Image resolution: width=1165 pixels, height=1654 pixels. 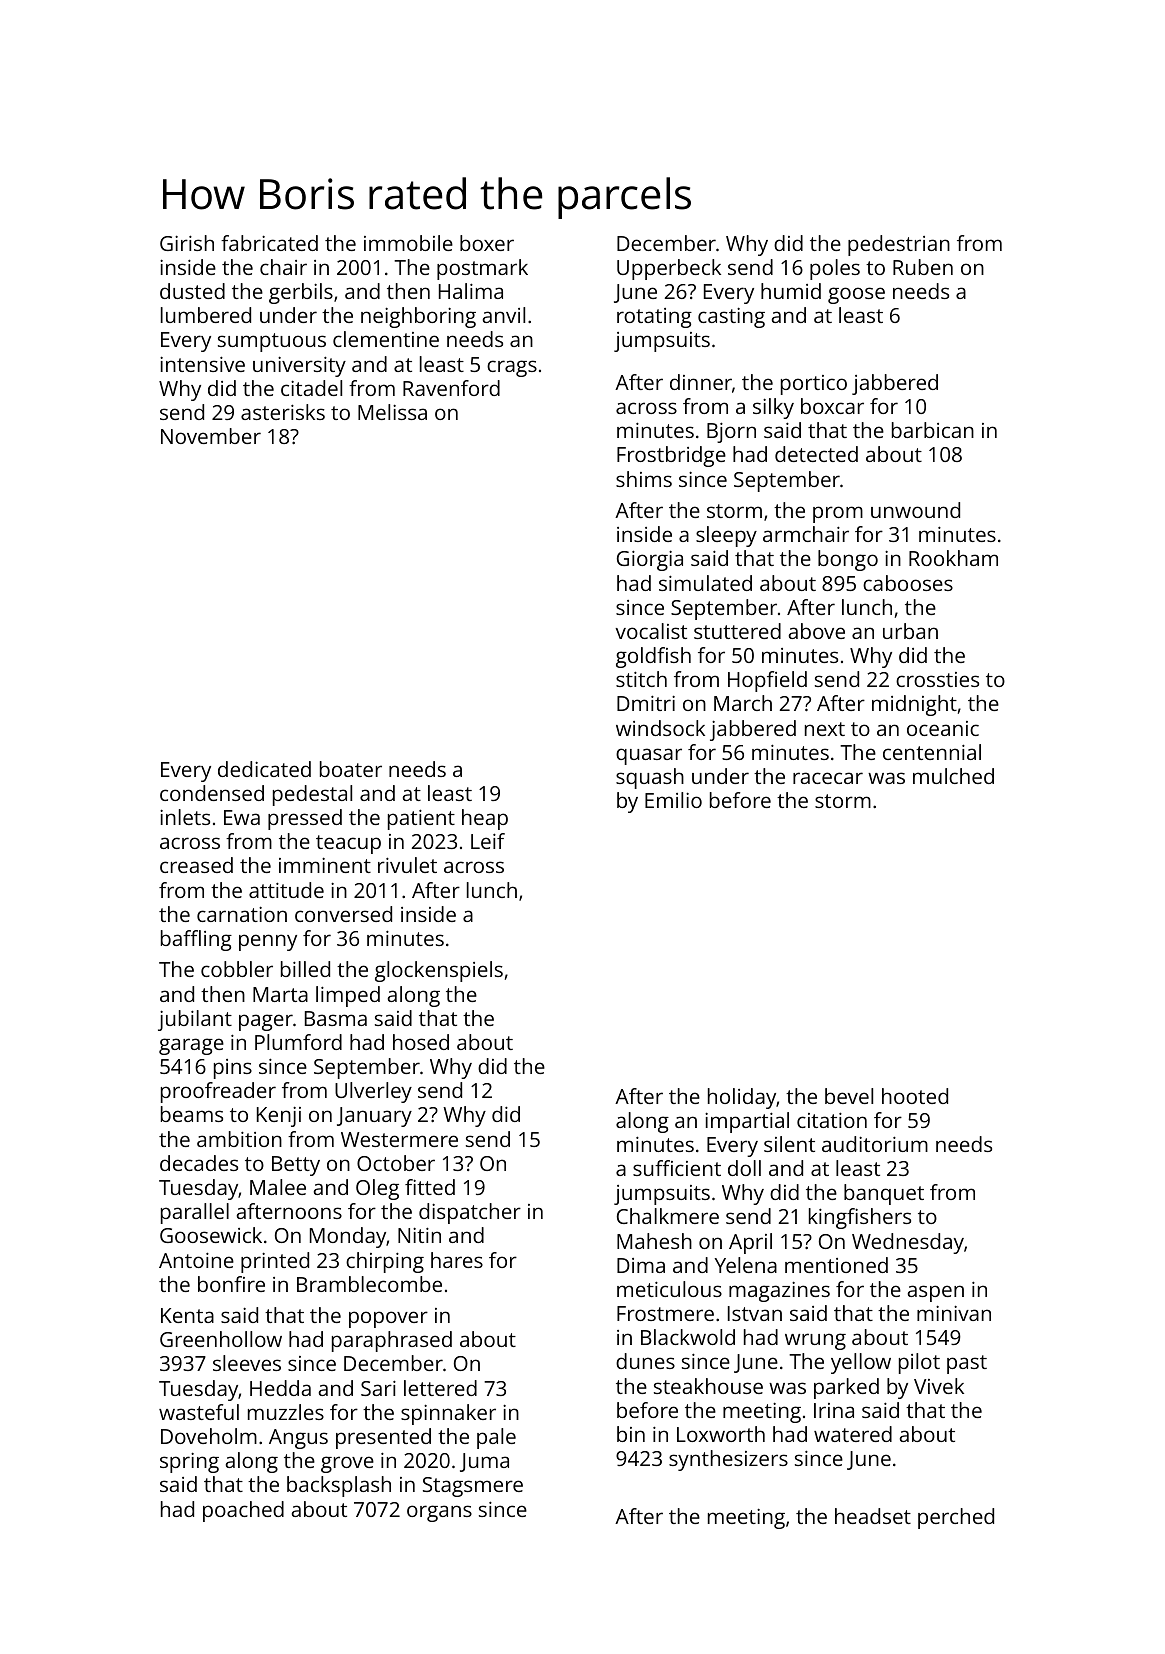 I want to click on Girish, so click(x=187, y=243).
